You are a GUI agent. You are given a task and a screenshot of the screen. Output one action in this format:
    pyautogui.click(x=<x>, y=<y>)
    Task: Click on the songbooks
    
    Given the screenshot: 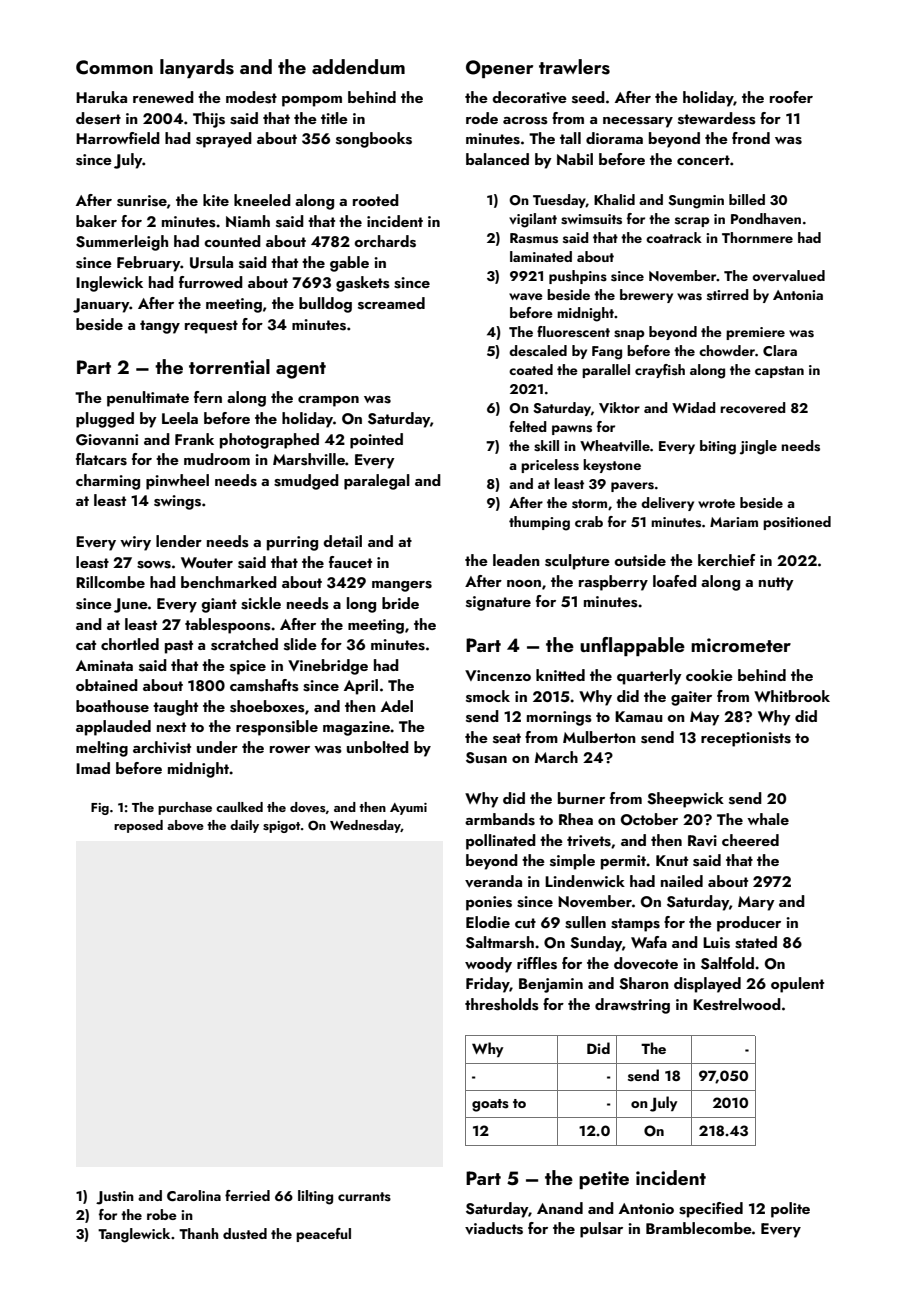 What is the action you would take?
    pyautogui.click(x=374, y=140)
